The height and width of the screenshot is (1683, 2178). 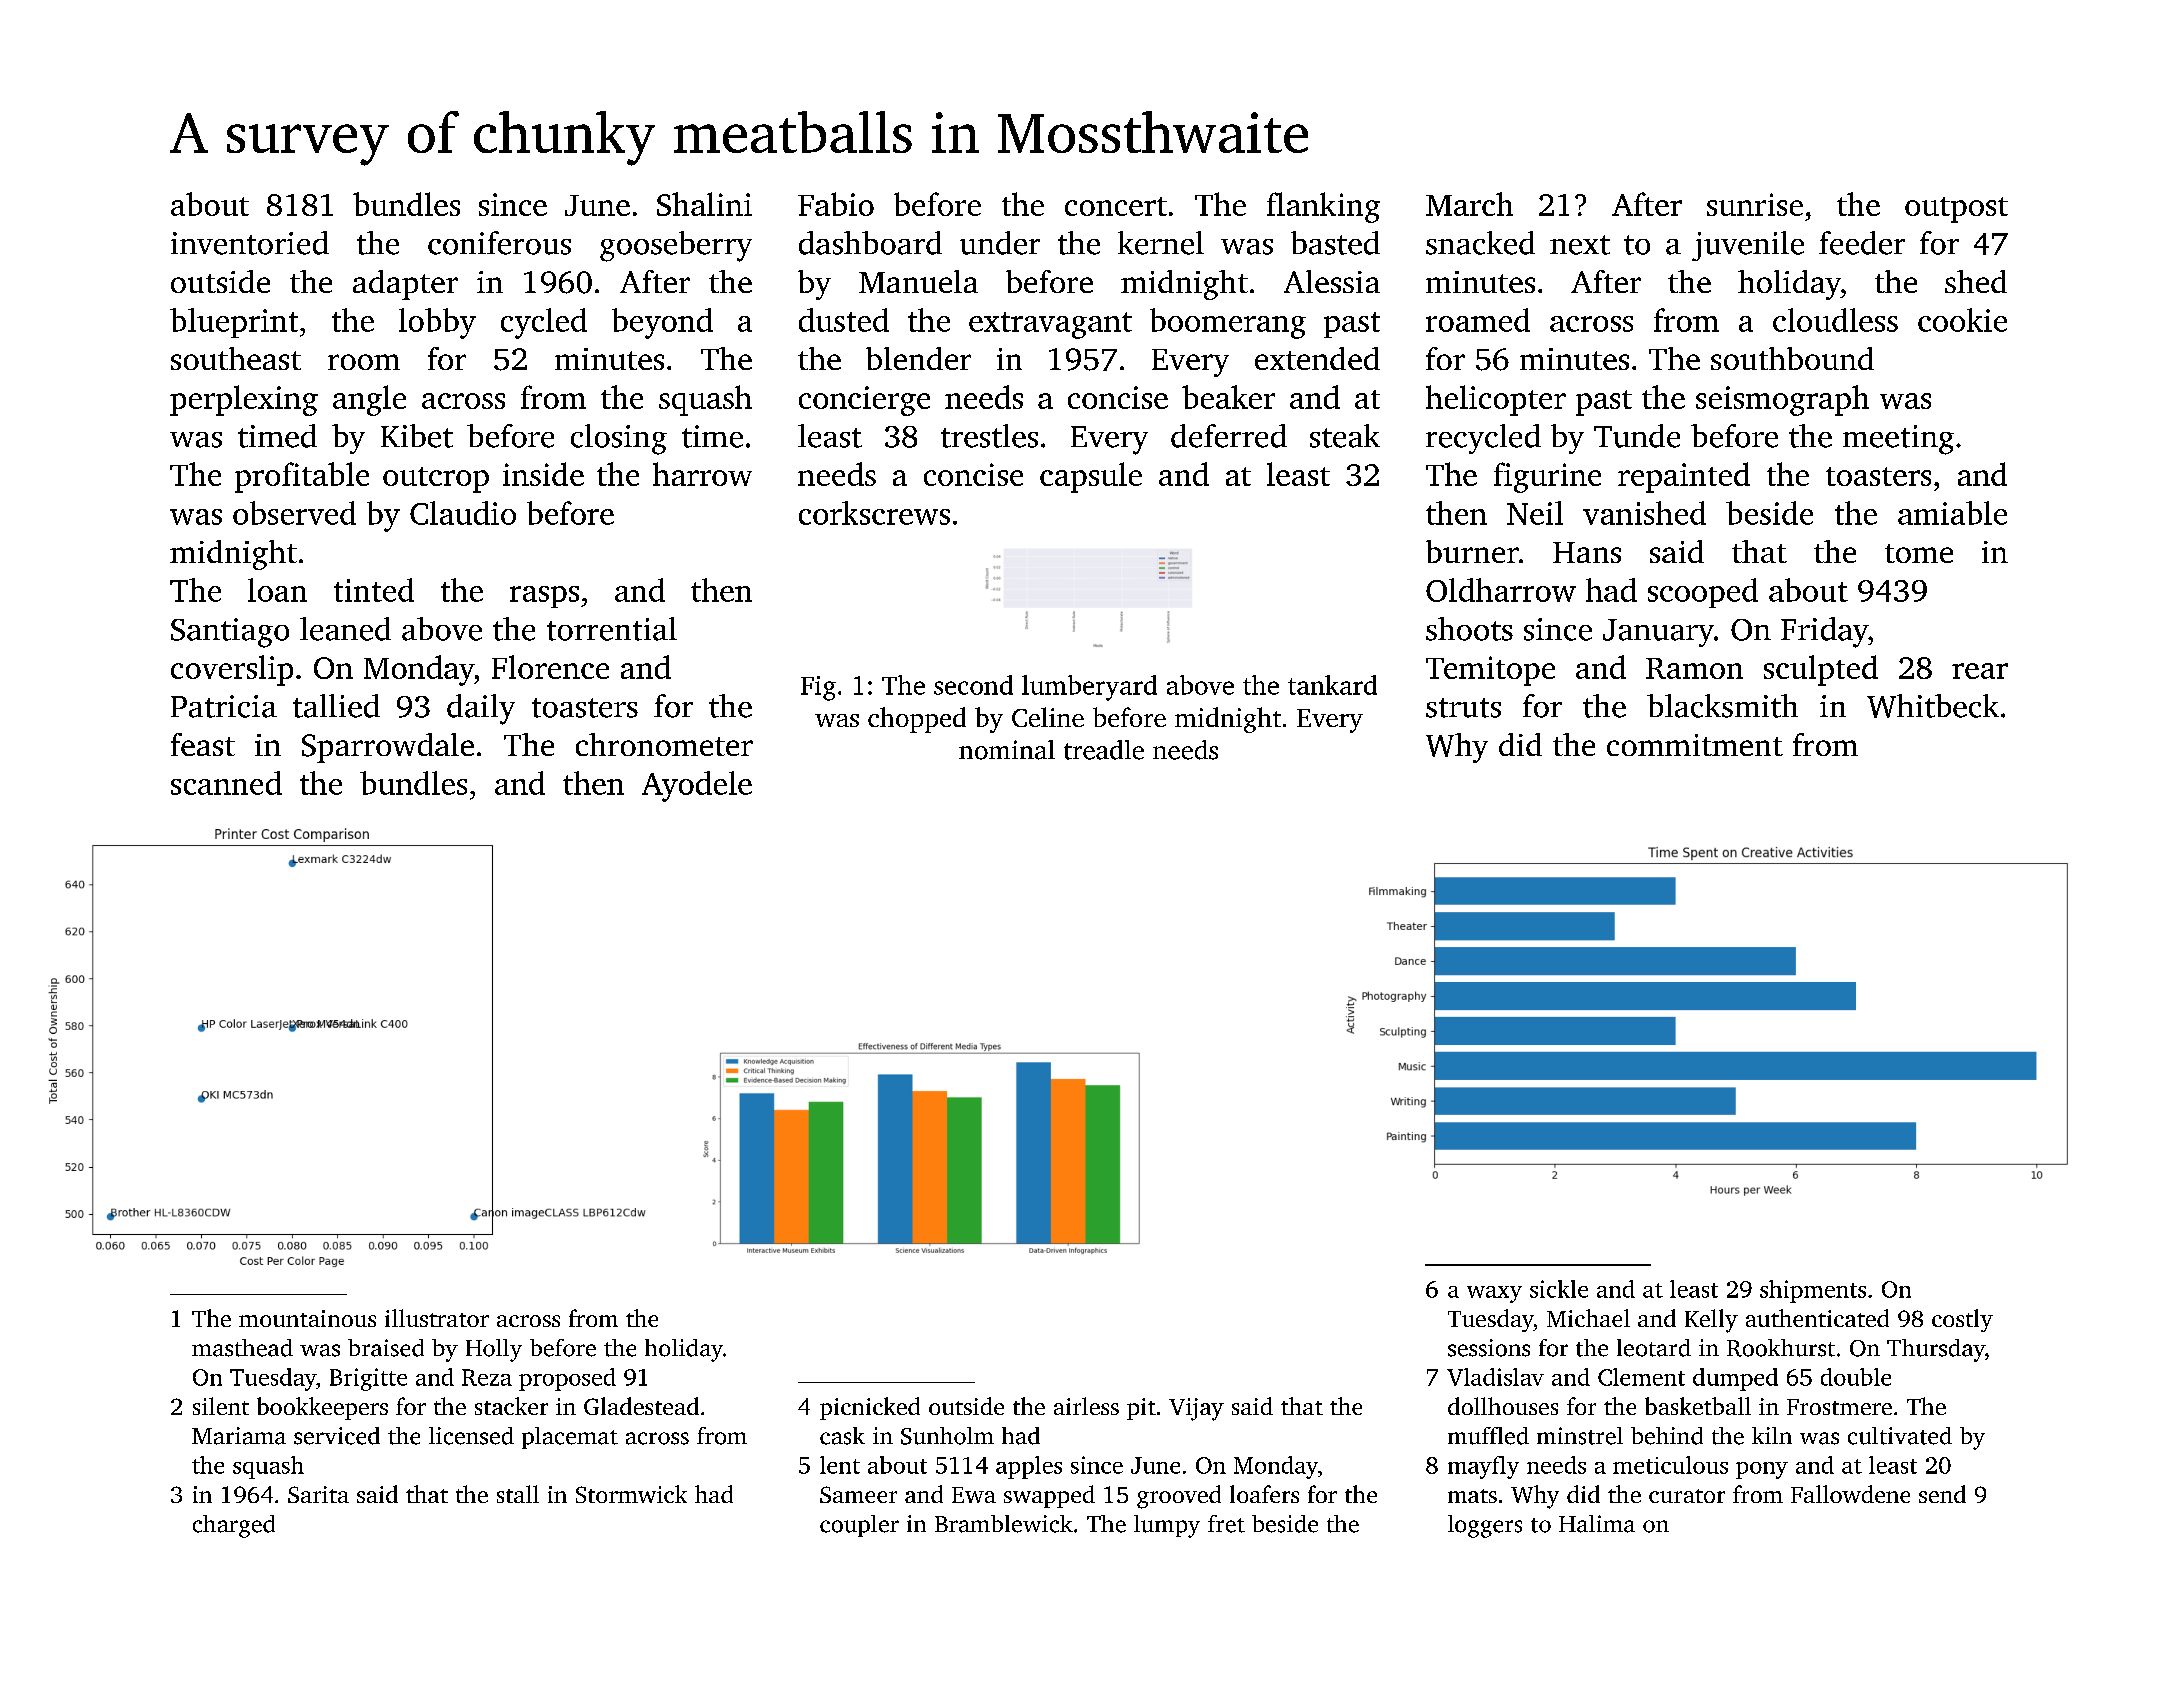 I want to click on waxy, so click(x=1494, y=1294).
